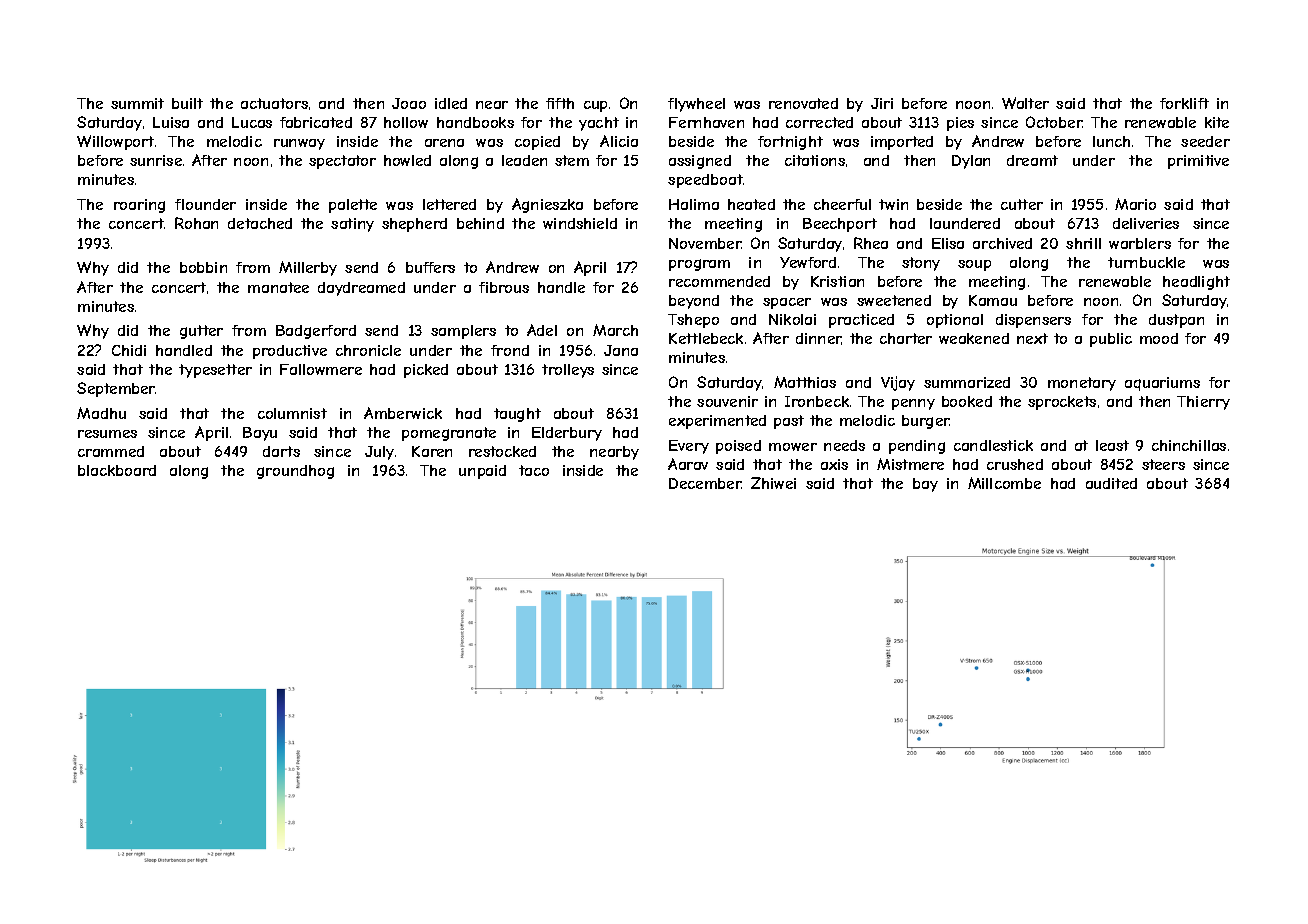 This document has height=924, width=1308. Describe the element at coordinates (693, 321) in the document. I see `Tshepo` at that location.
